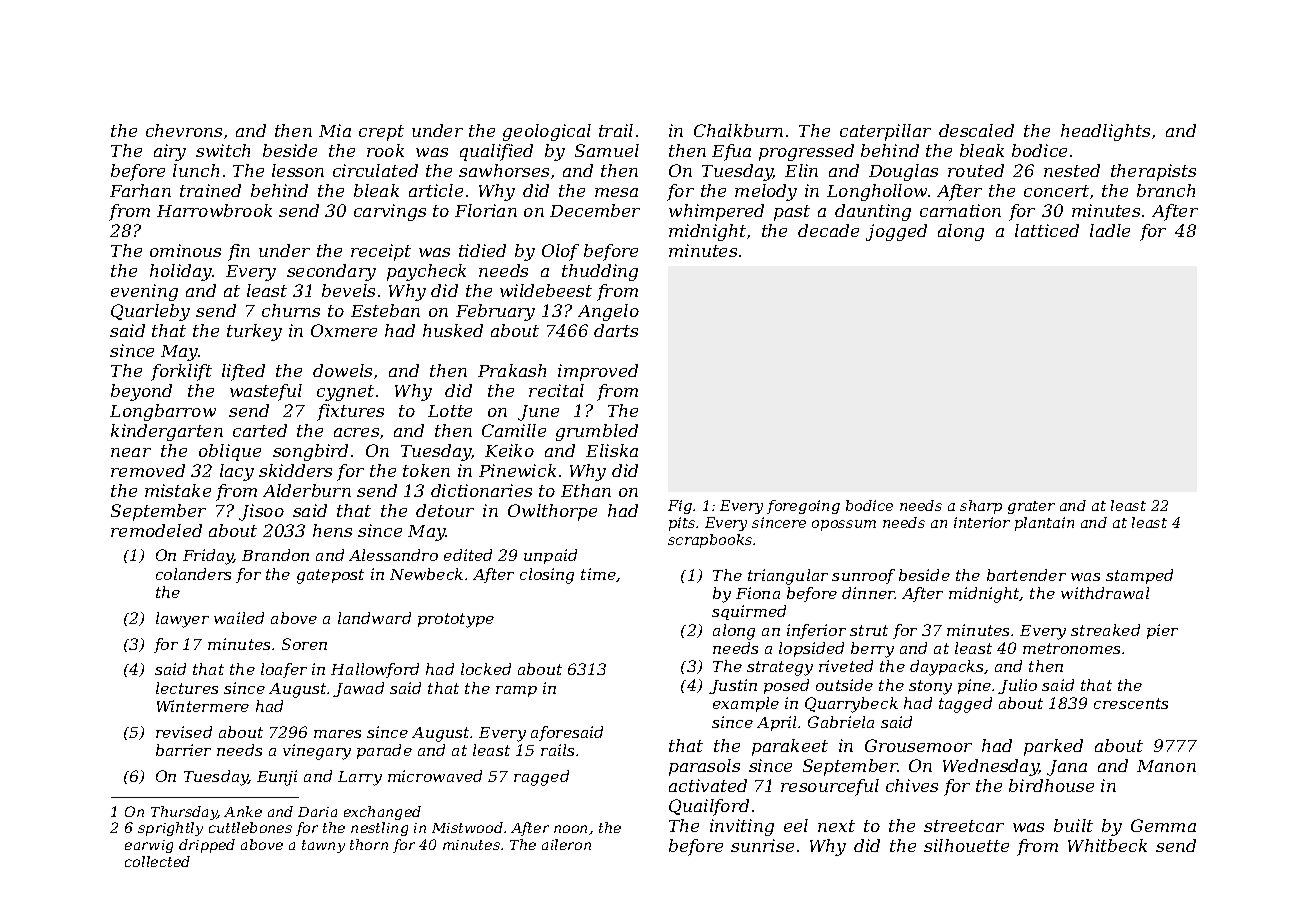 The height and width of the screenshot is (924, 1308). Describe the element at coordinates (868, 593) in the screenshot. I see `dinner` at that location.
